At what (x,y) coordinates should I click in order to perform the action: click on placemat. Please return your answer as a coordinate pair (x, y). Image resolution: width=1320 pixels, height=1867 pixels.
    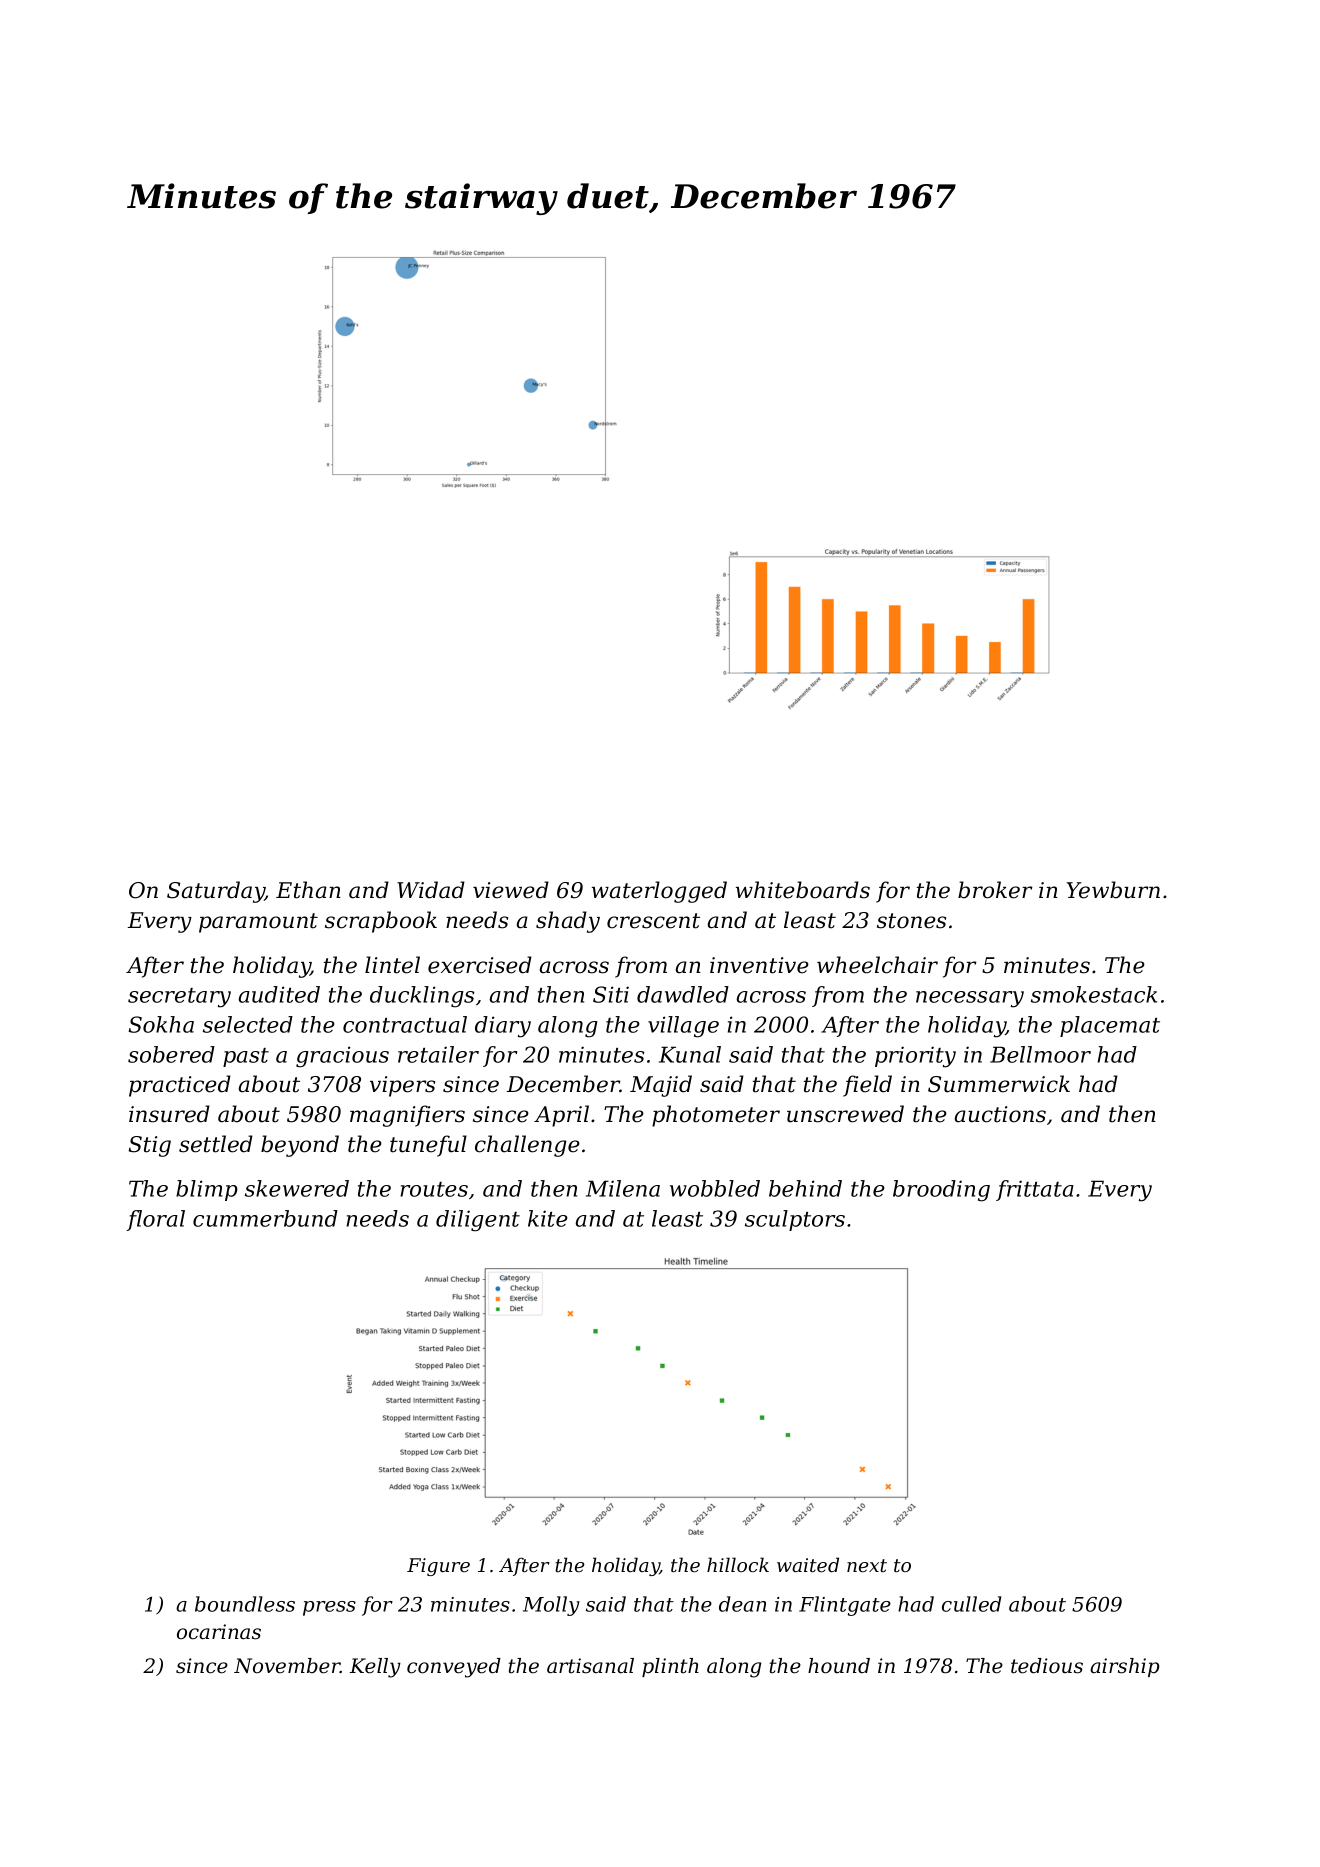
    Looking at the image, I should click on (1110, 1026).
